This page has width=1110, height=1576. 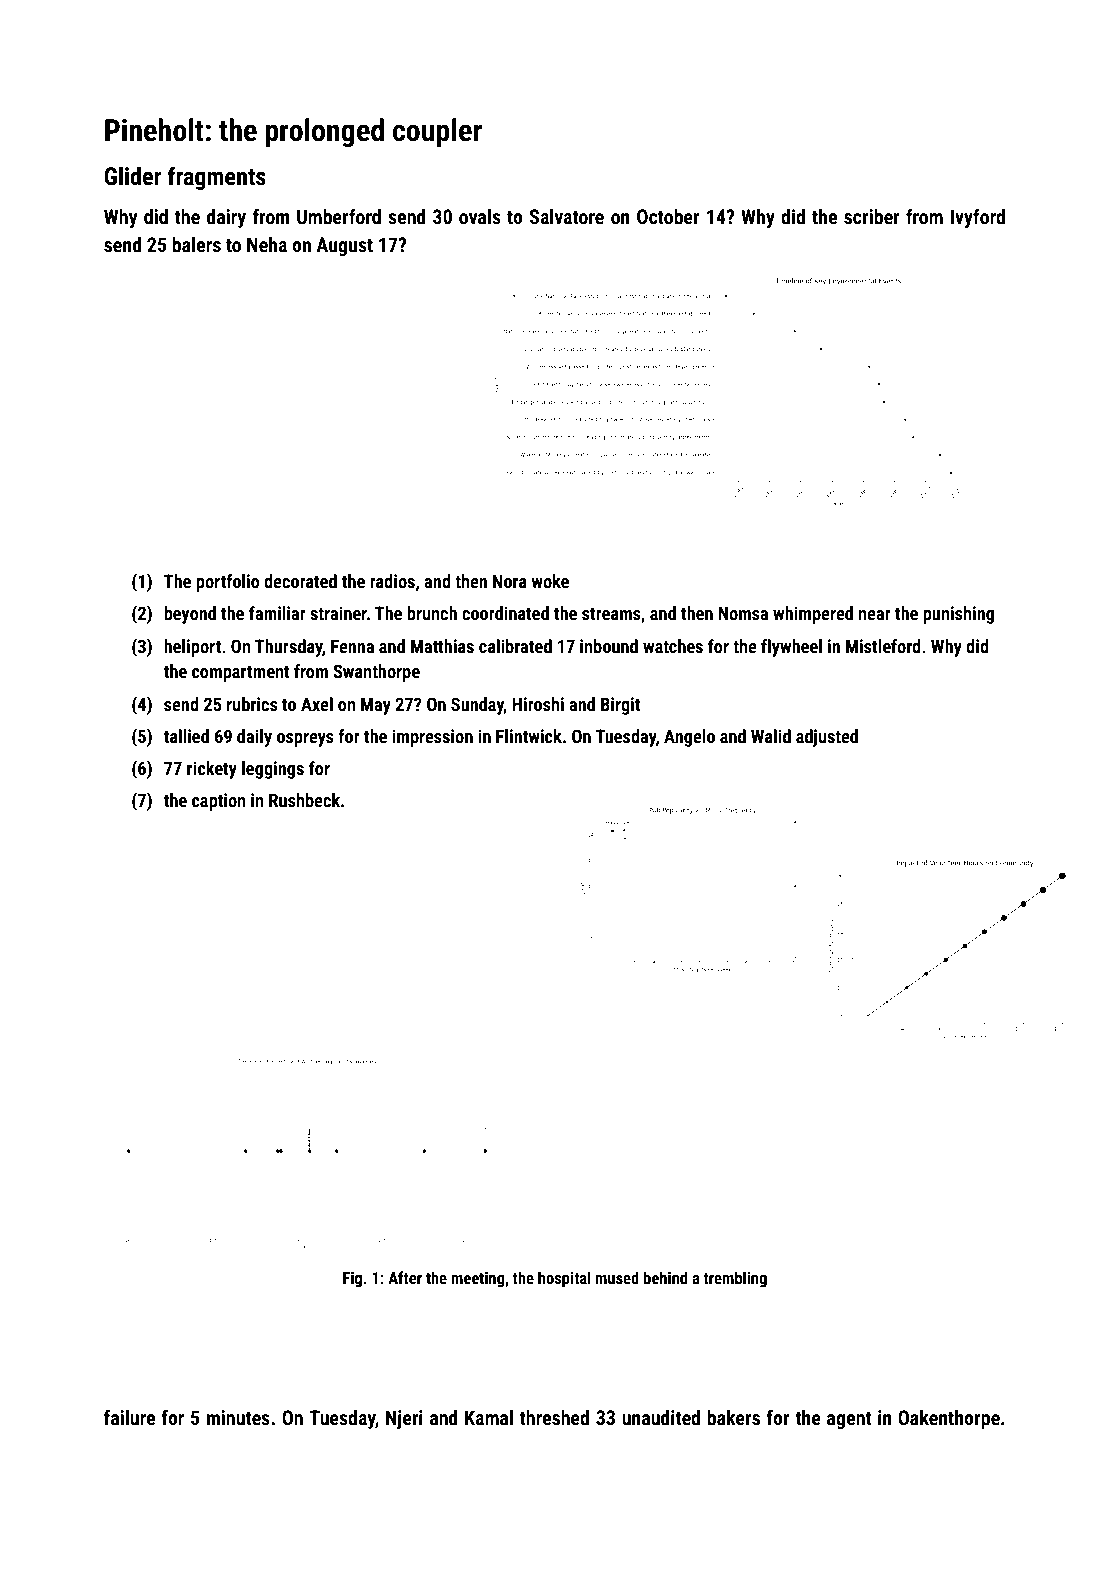 I want to click on whimpered, so click(x=813, y=615).
